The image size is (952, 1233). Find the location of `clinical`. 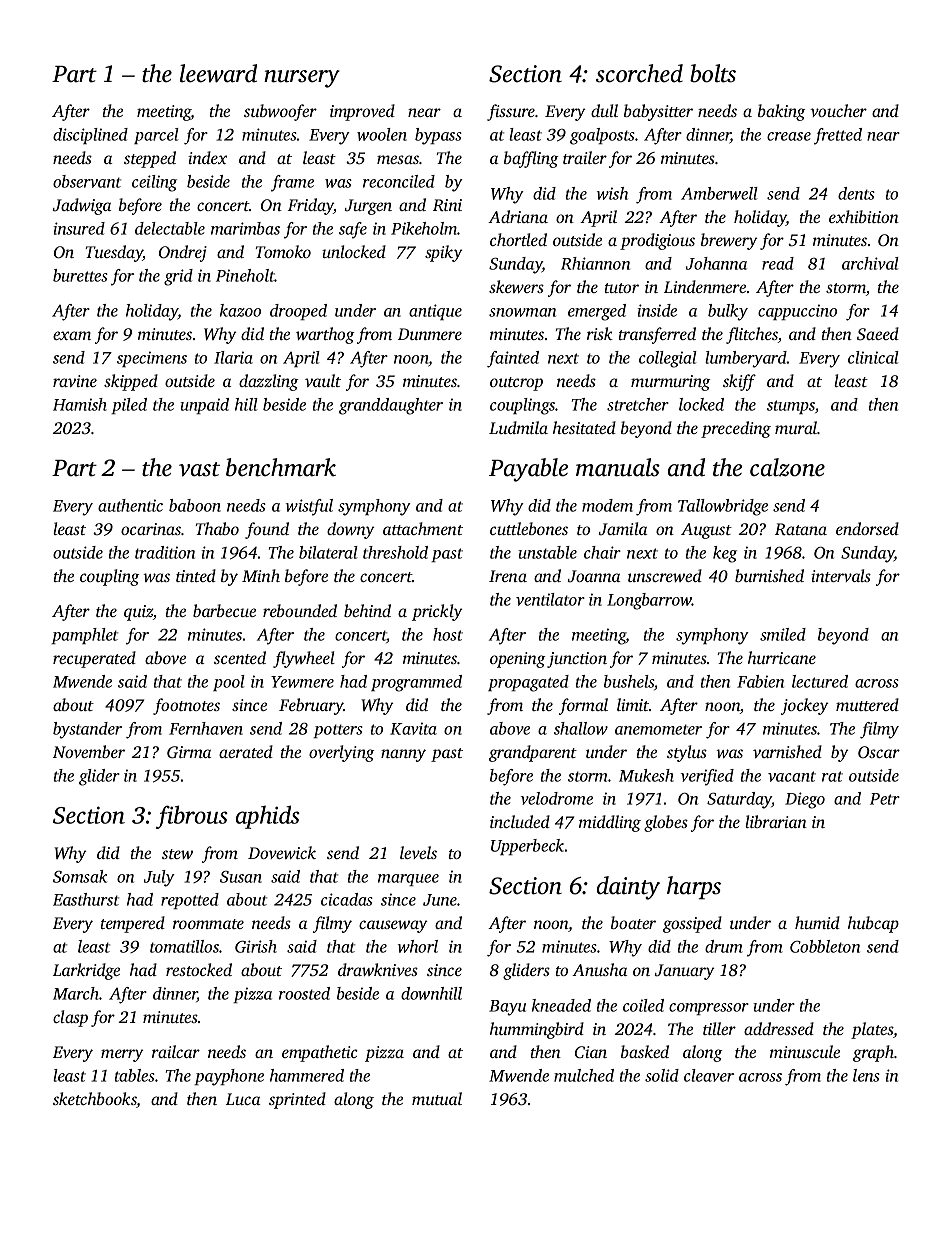

clinical is located at coordinates (873, 357).
